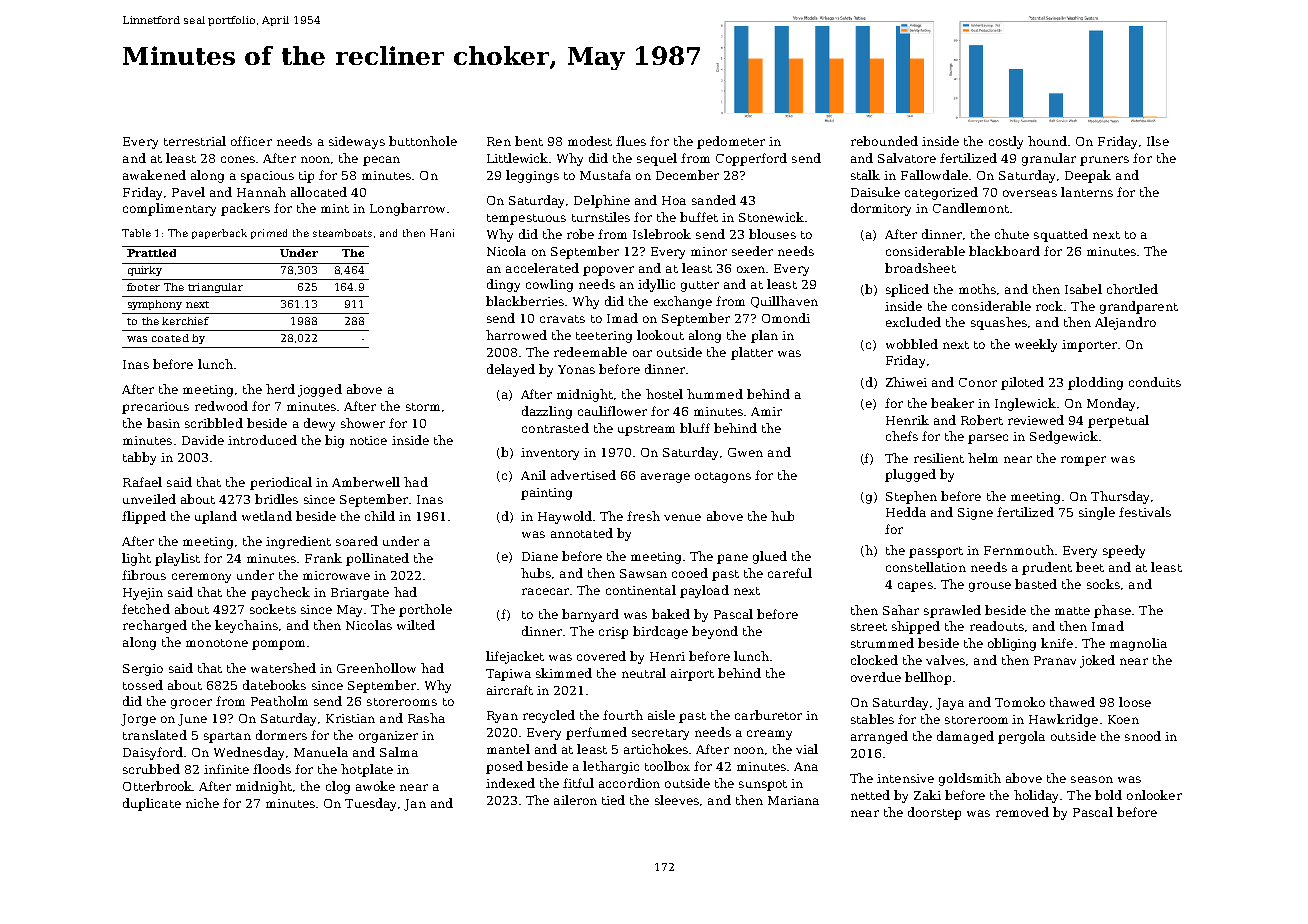 Image resolution: width=1308 pixels, height=924 pixels. Describe the element at coordinates (583, 475) in the document. I see `advertised` at that location.
